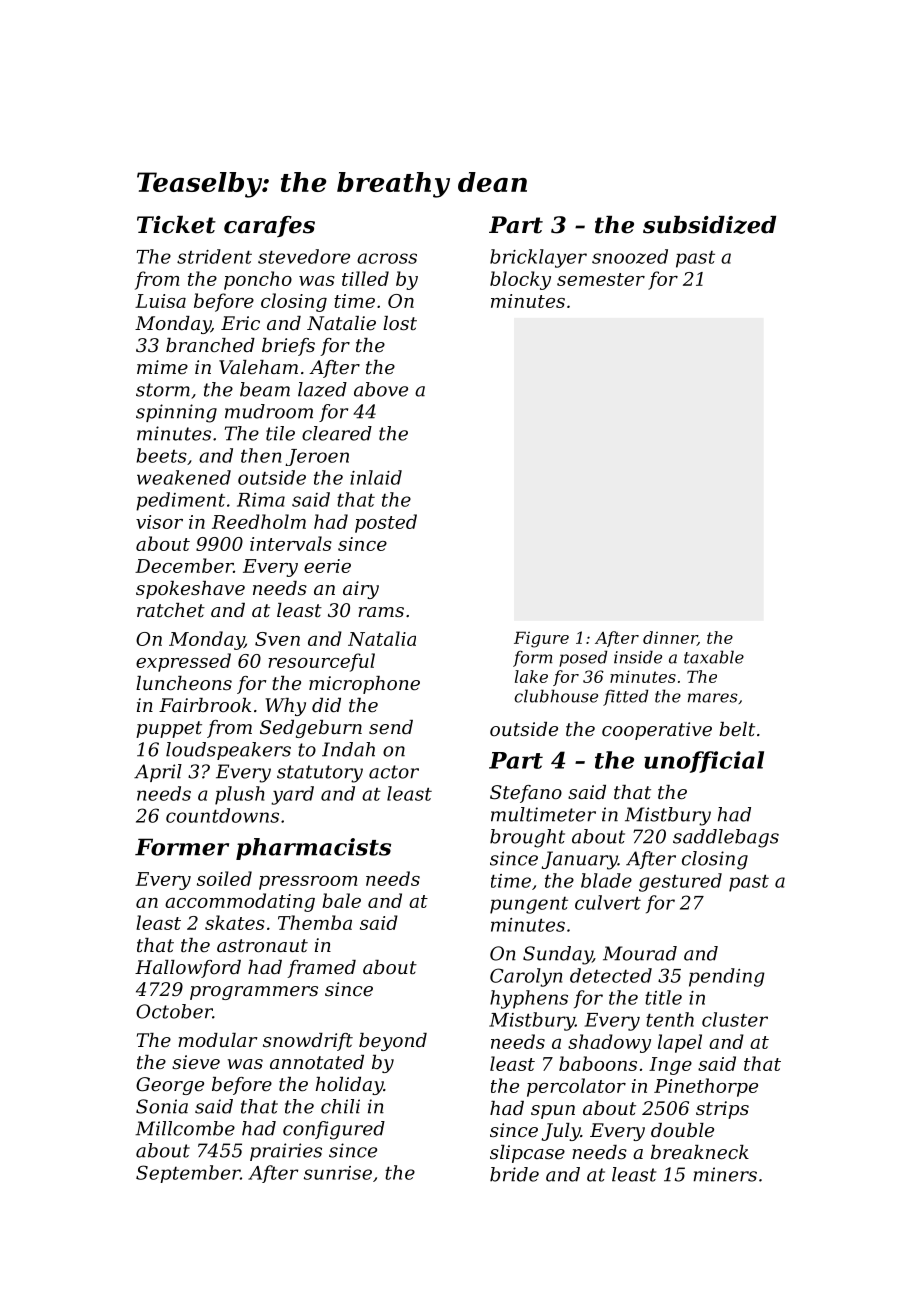  What do you see at coordinates (670, 638) in the image?
I see `dinner` at bounding box center [670, 638].
